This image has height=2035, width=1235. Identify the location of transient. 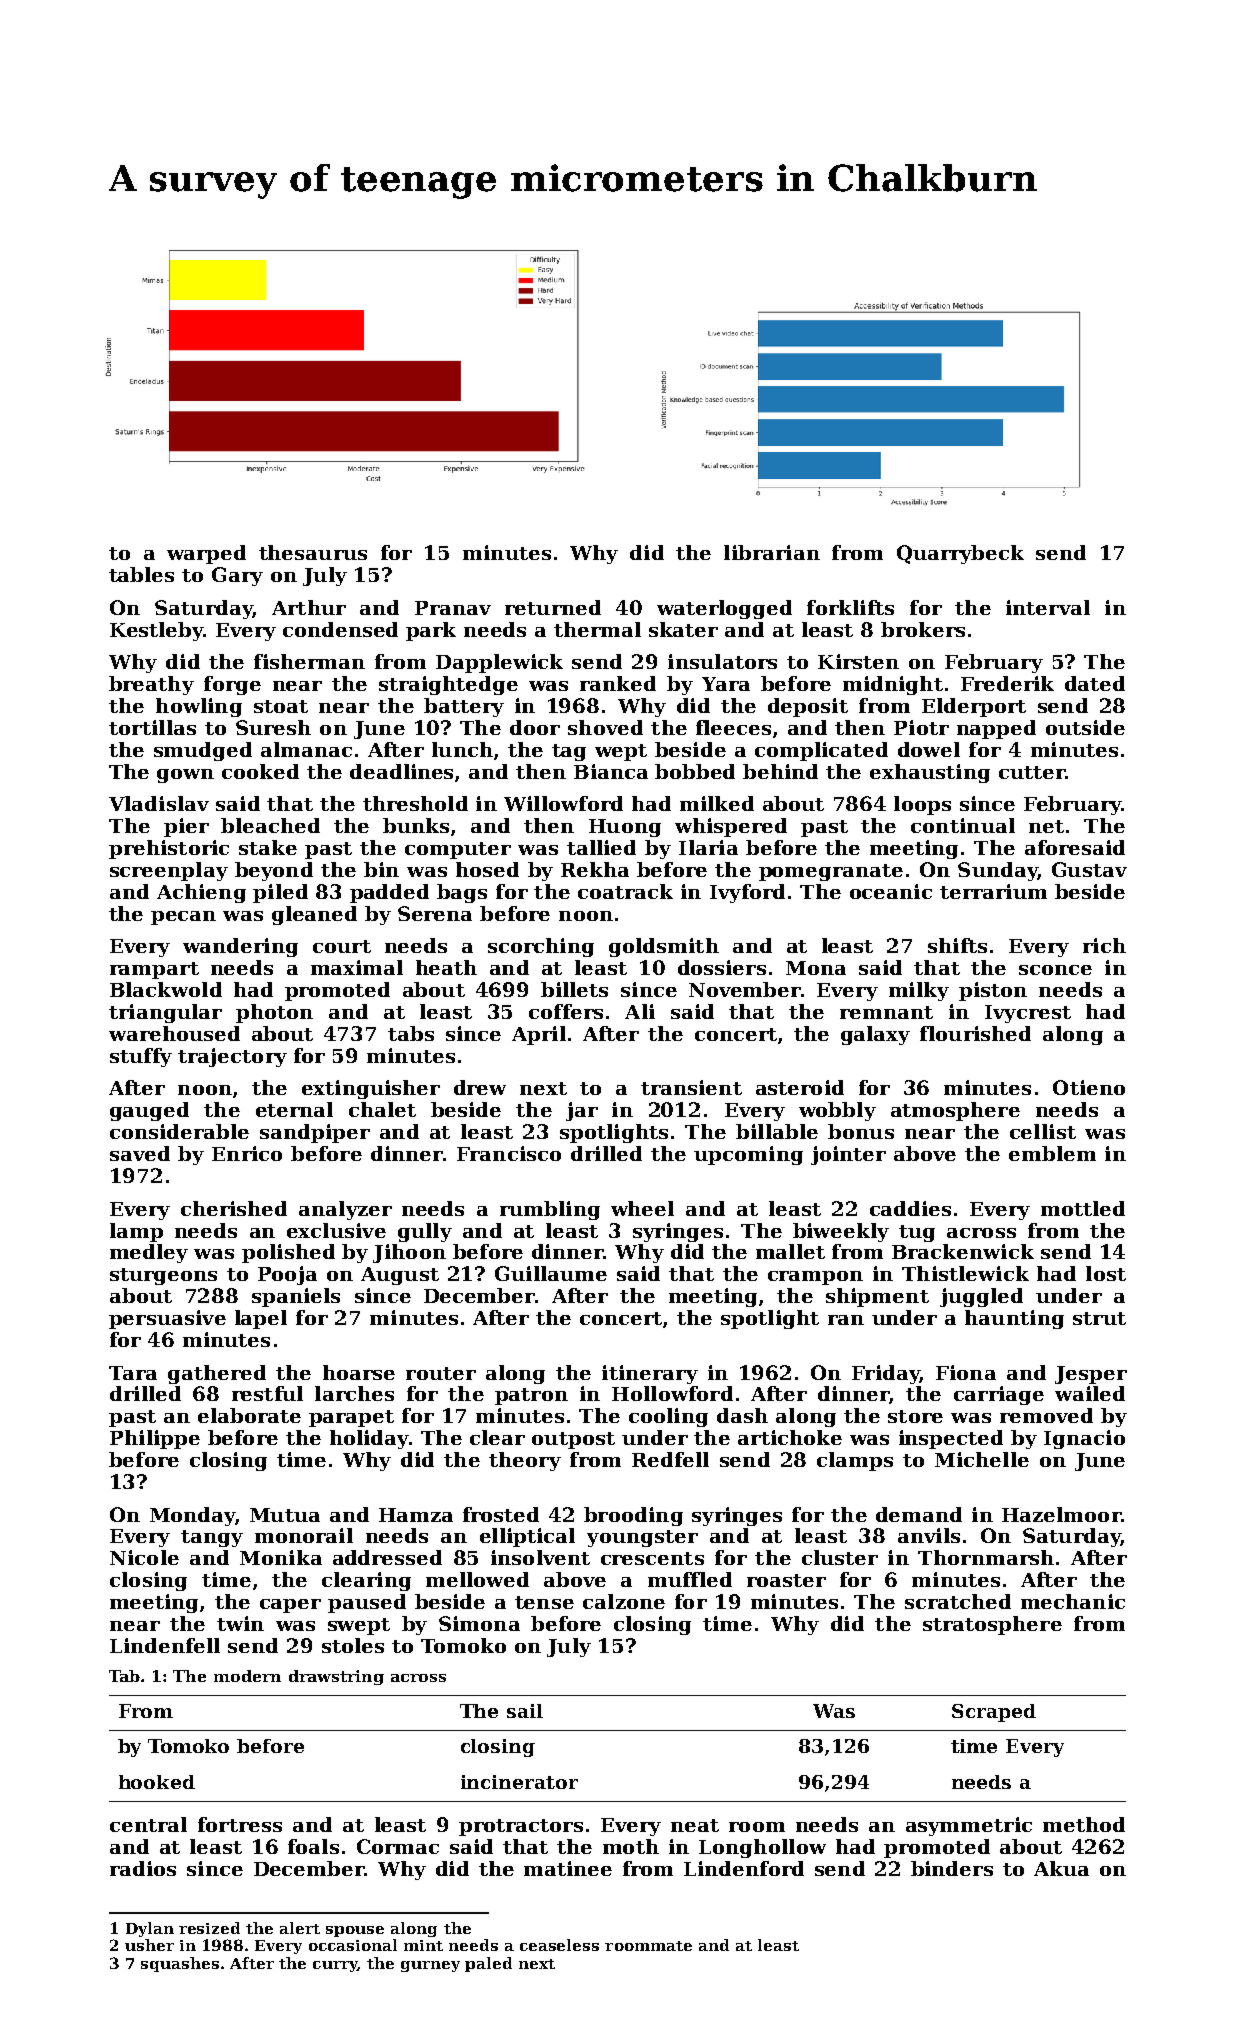
(691, 1087).
